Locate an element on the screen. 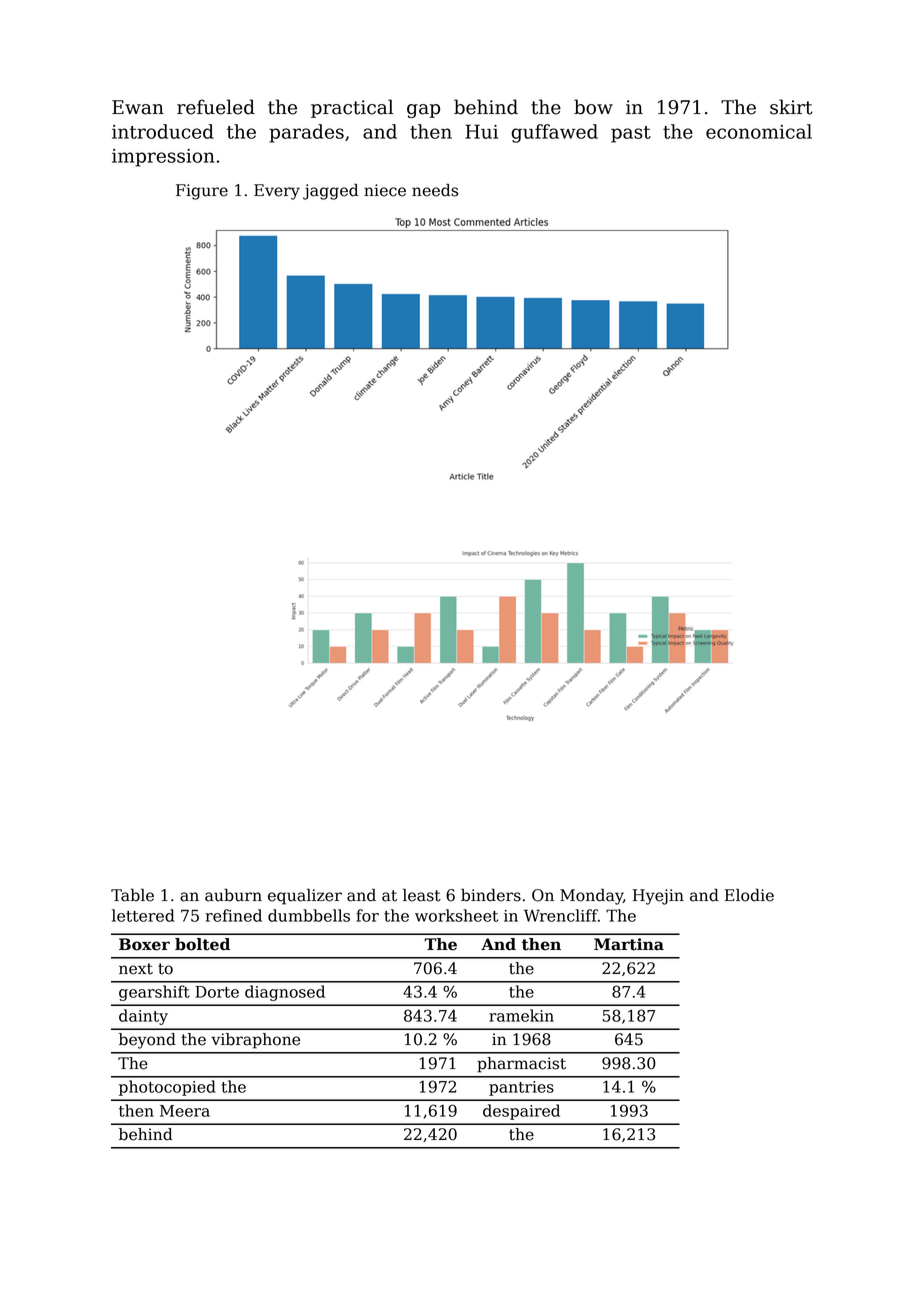 The height and width of the screenshot is (1308, 924). past is located at coordinates (631, 134).
